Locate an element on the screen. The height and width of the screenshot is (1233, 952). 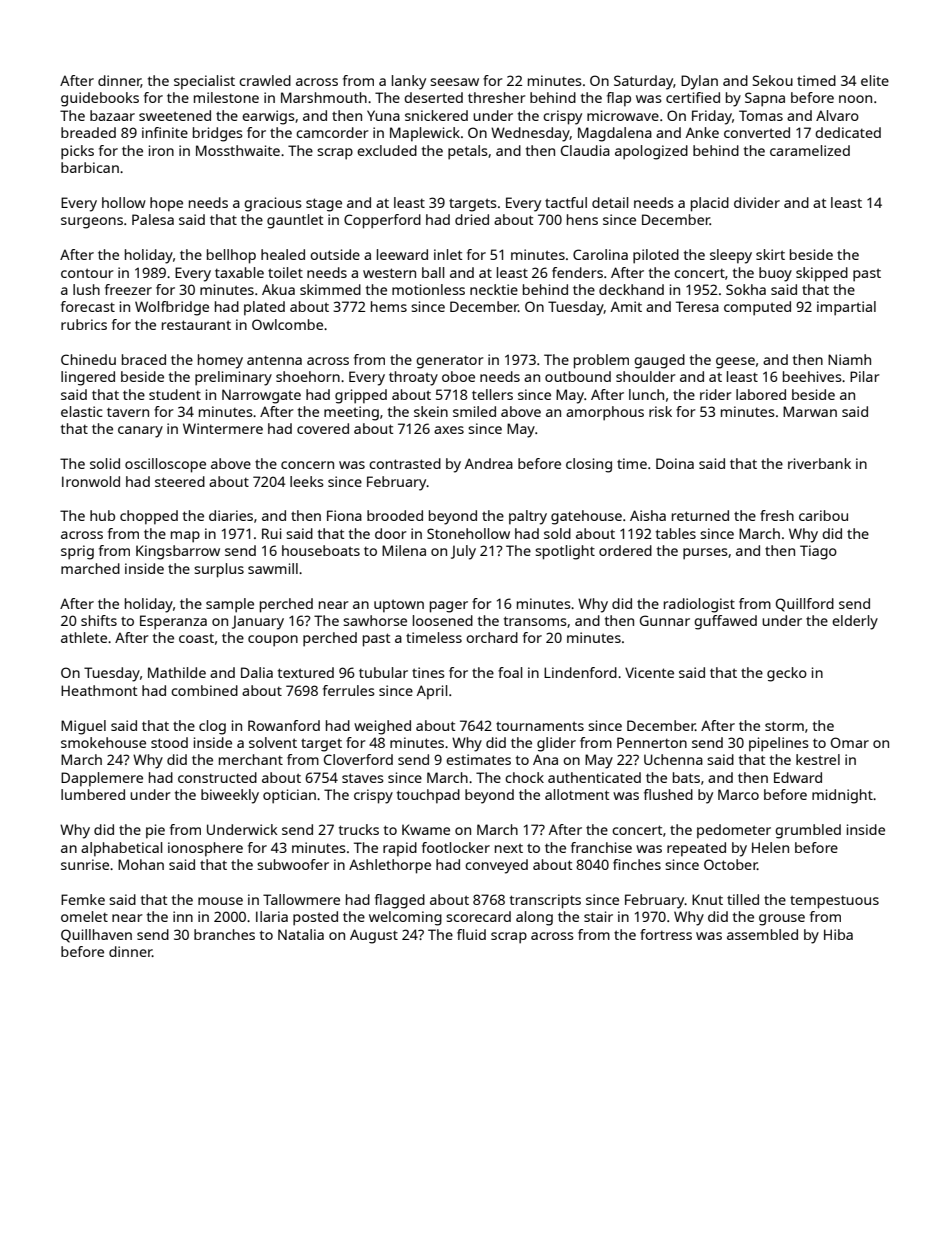
lanky is located at coordinates (409, 82).
